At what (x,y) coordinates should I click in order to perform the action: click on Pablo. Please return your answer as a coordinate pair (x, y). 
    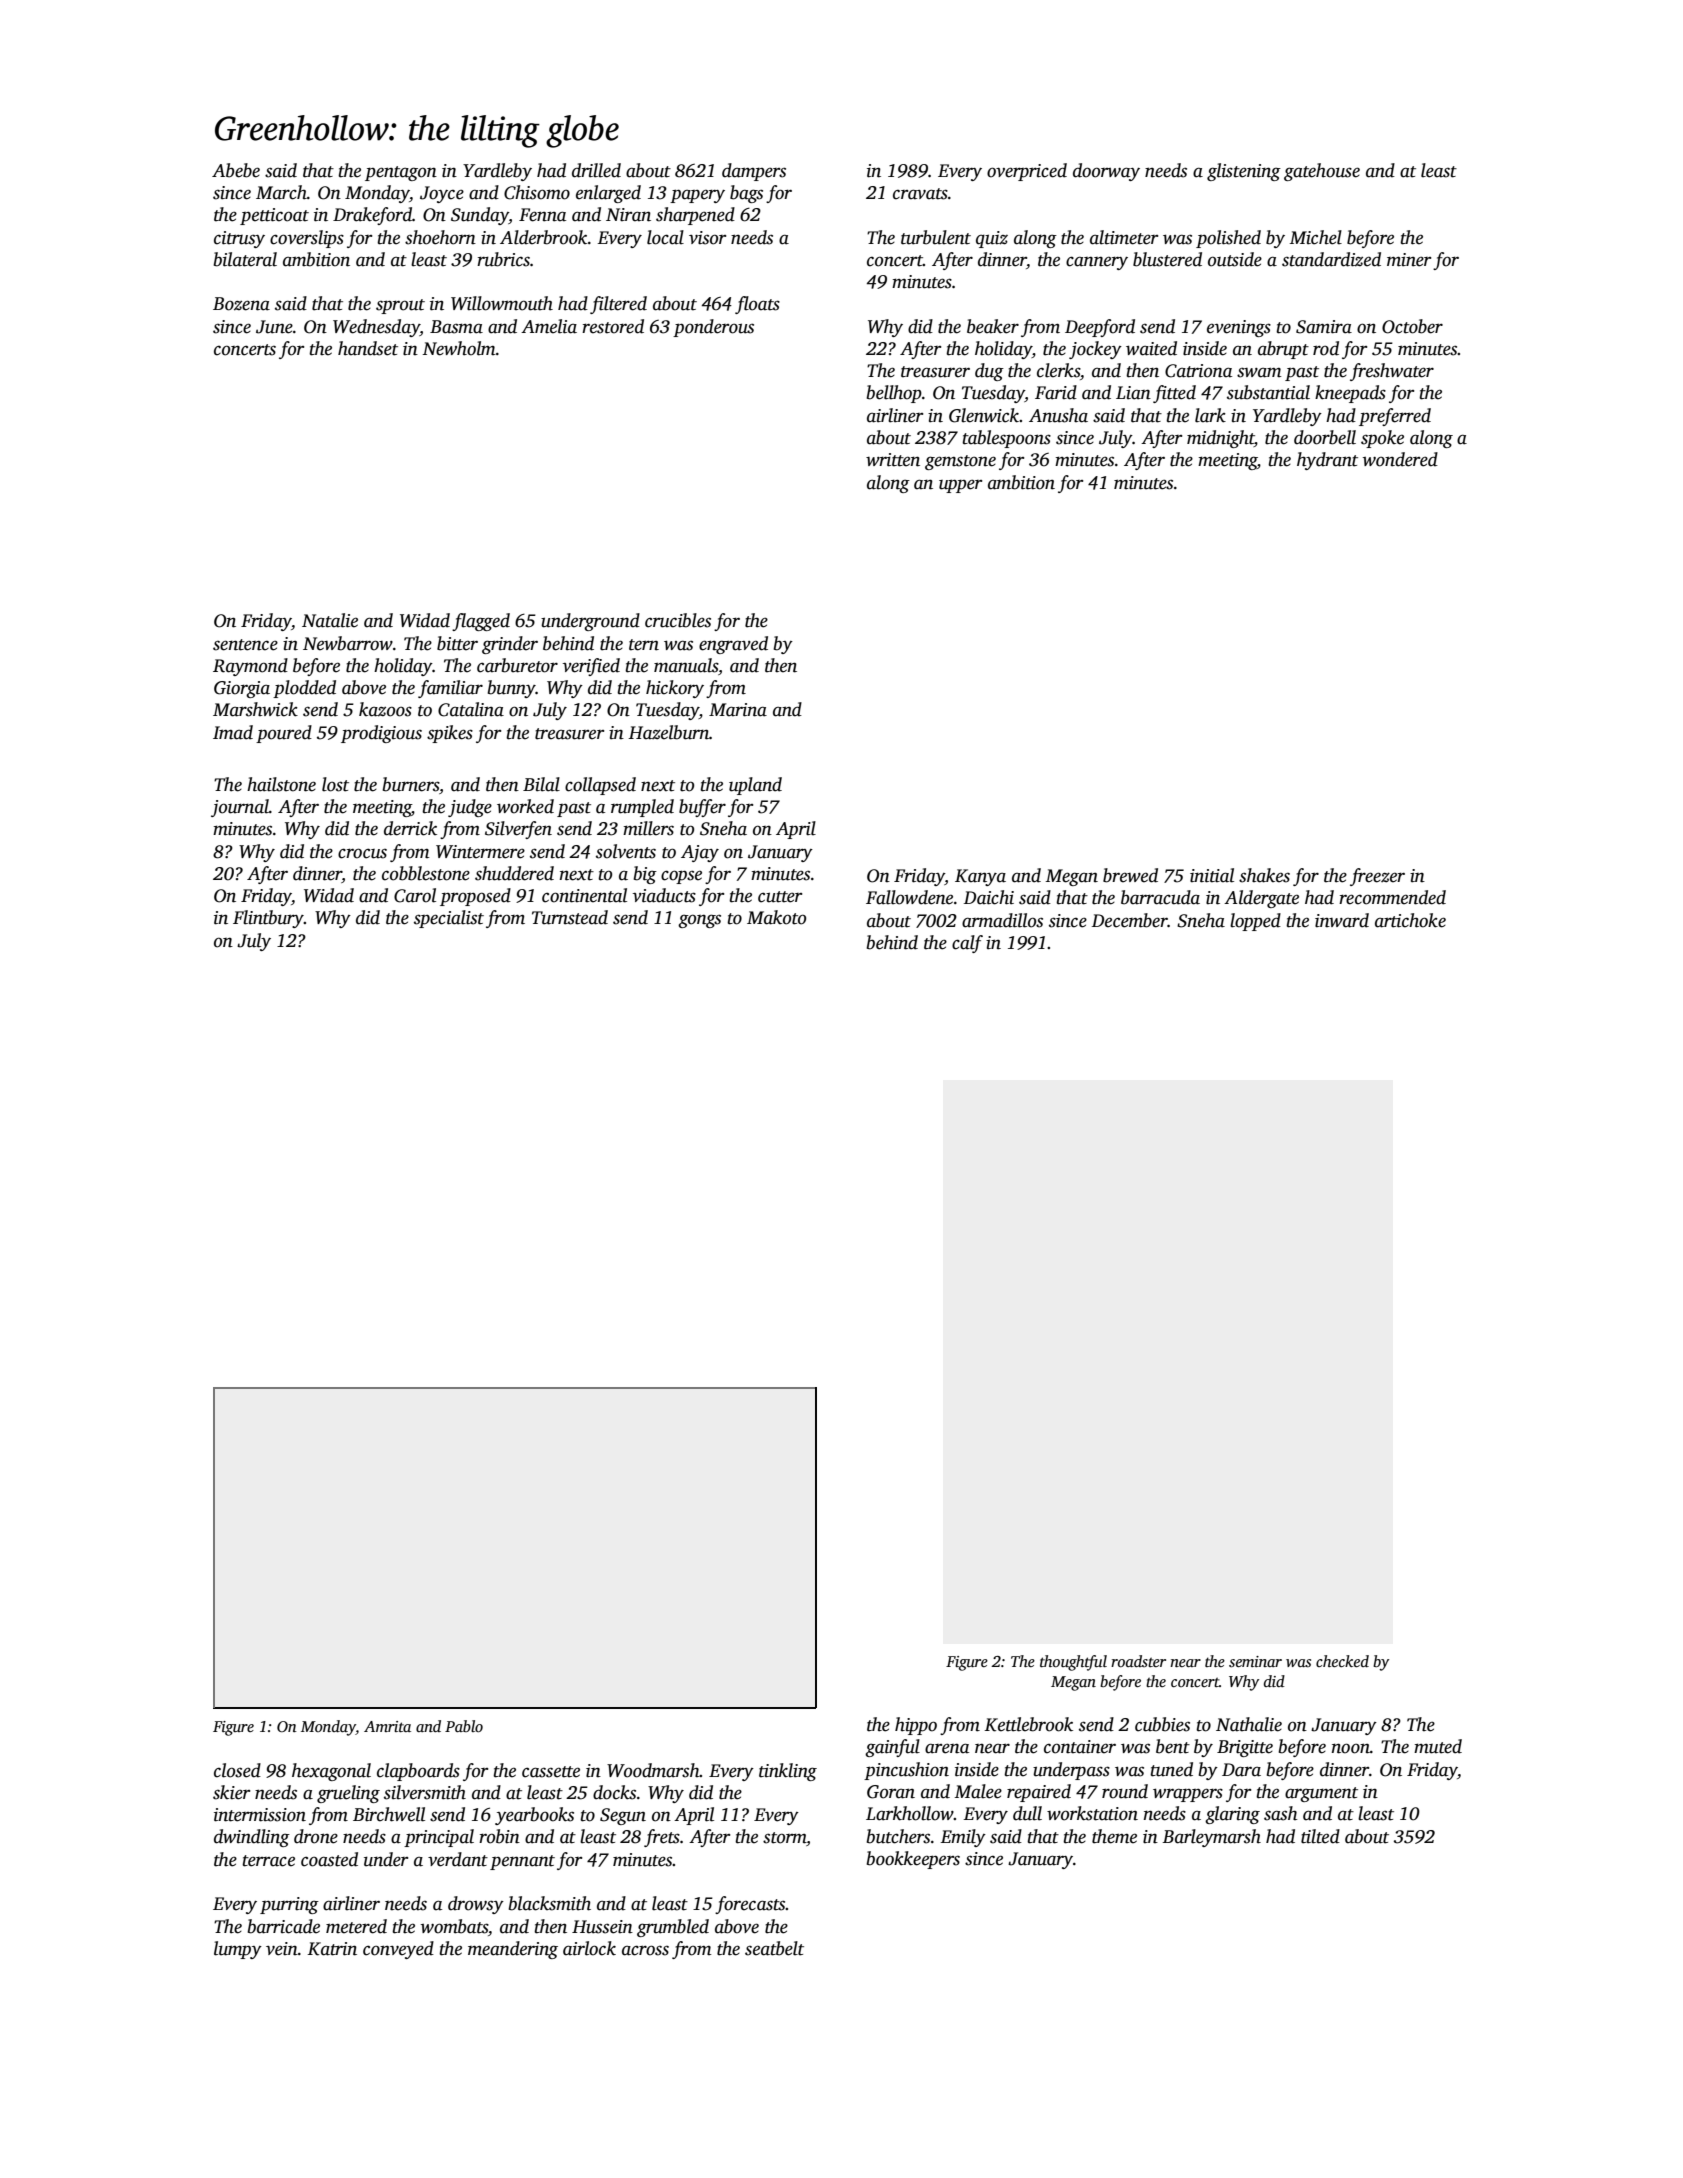
    Looking at the image, I should click on (464, 1726).
